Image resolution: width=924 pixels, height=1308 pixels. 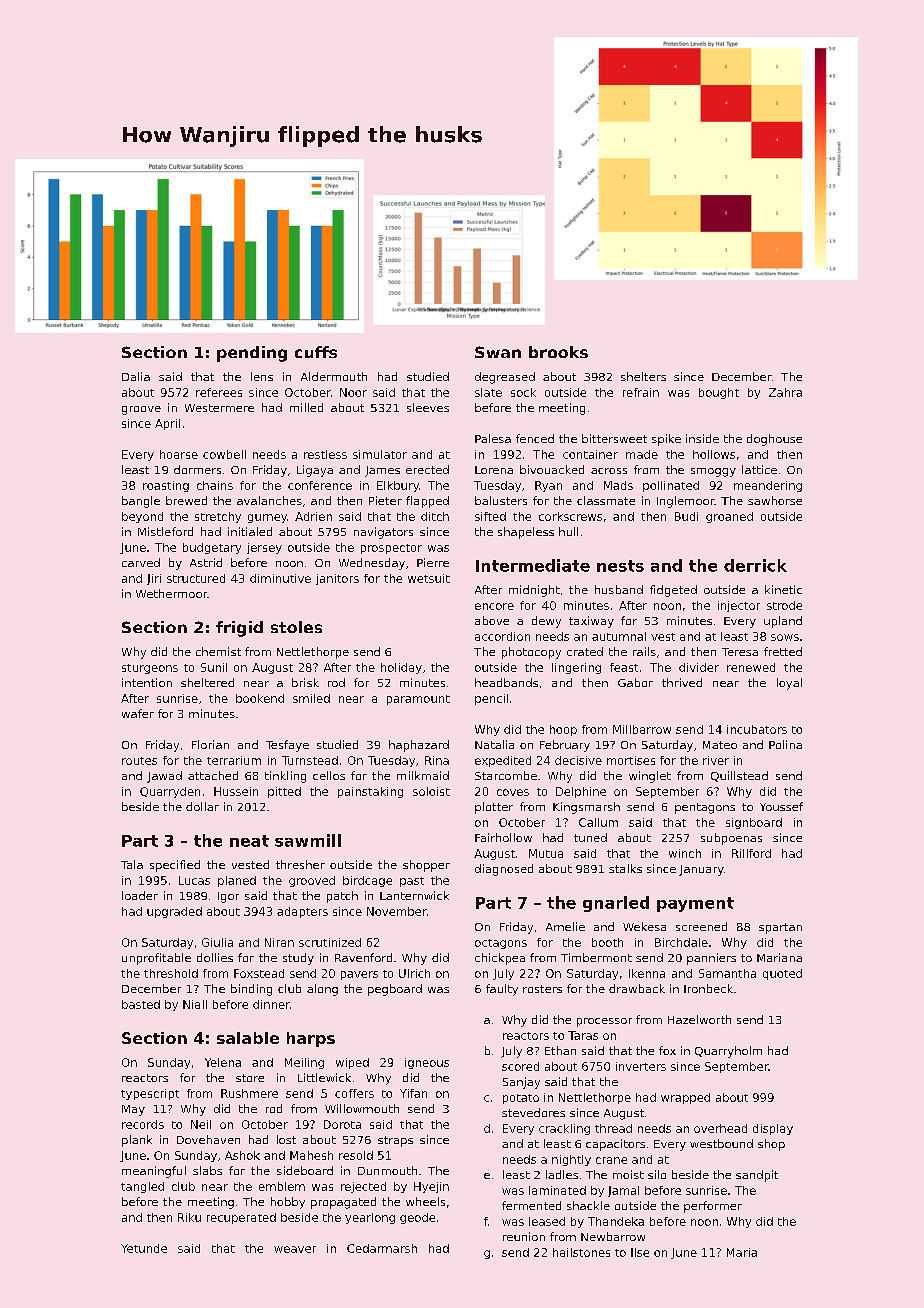 I want to click on hollows, so click(x=714, y=454).
